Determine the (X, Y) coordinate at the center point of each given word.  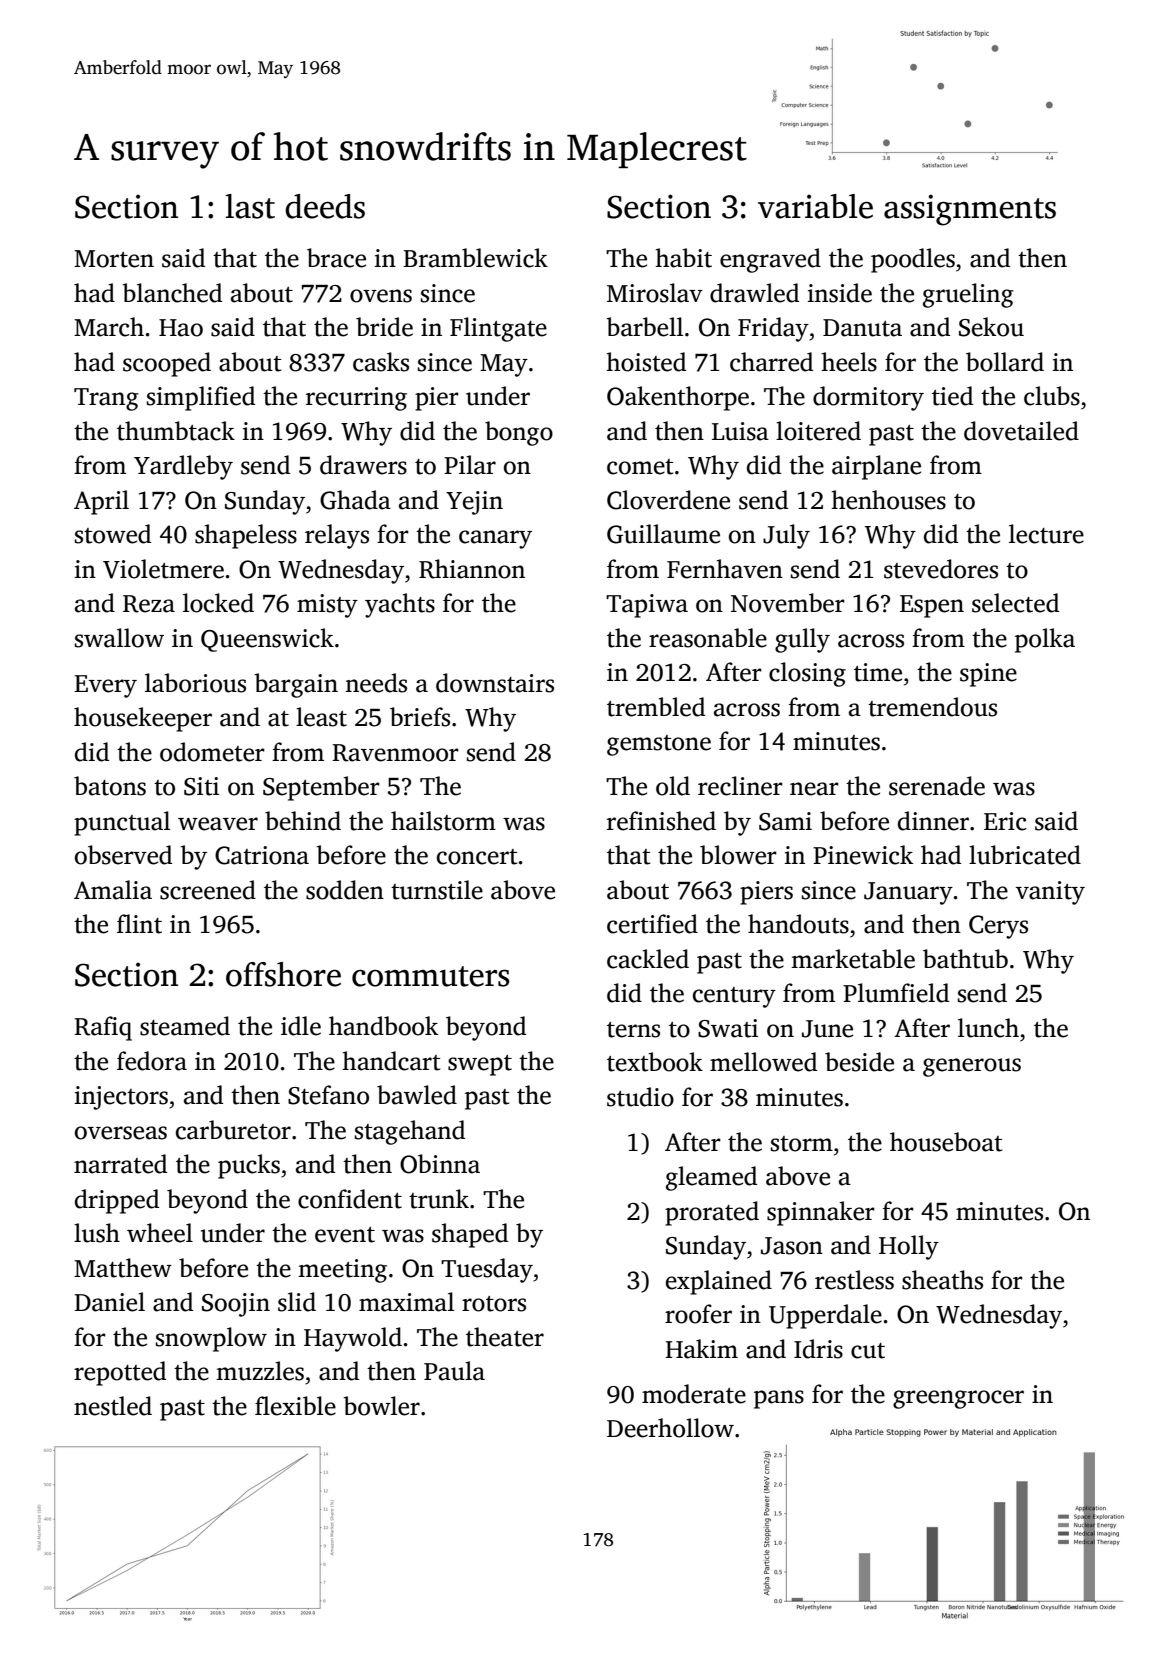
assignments (970, 210)
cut (868, 1351)
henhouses (889, 500)
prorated (712, 1213)
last (250, 206)
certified (652, 924)
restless (854, 1280)
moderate (694, 1394)
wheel (160, 1233)
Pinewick (863, 855)
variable (815, 206)
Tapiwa (647, 606)
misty (327, 606)
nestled (113, 1406)
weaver (218, 824)
